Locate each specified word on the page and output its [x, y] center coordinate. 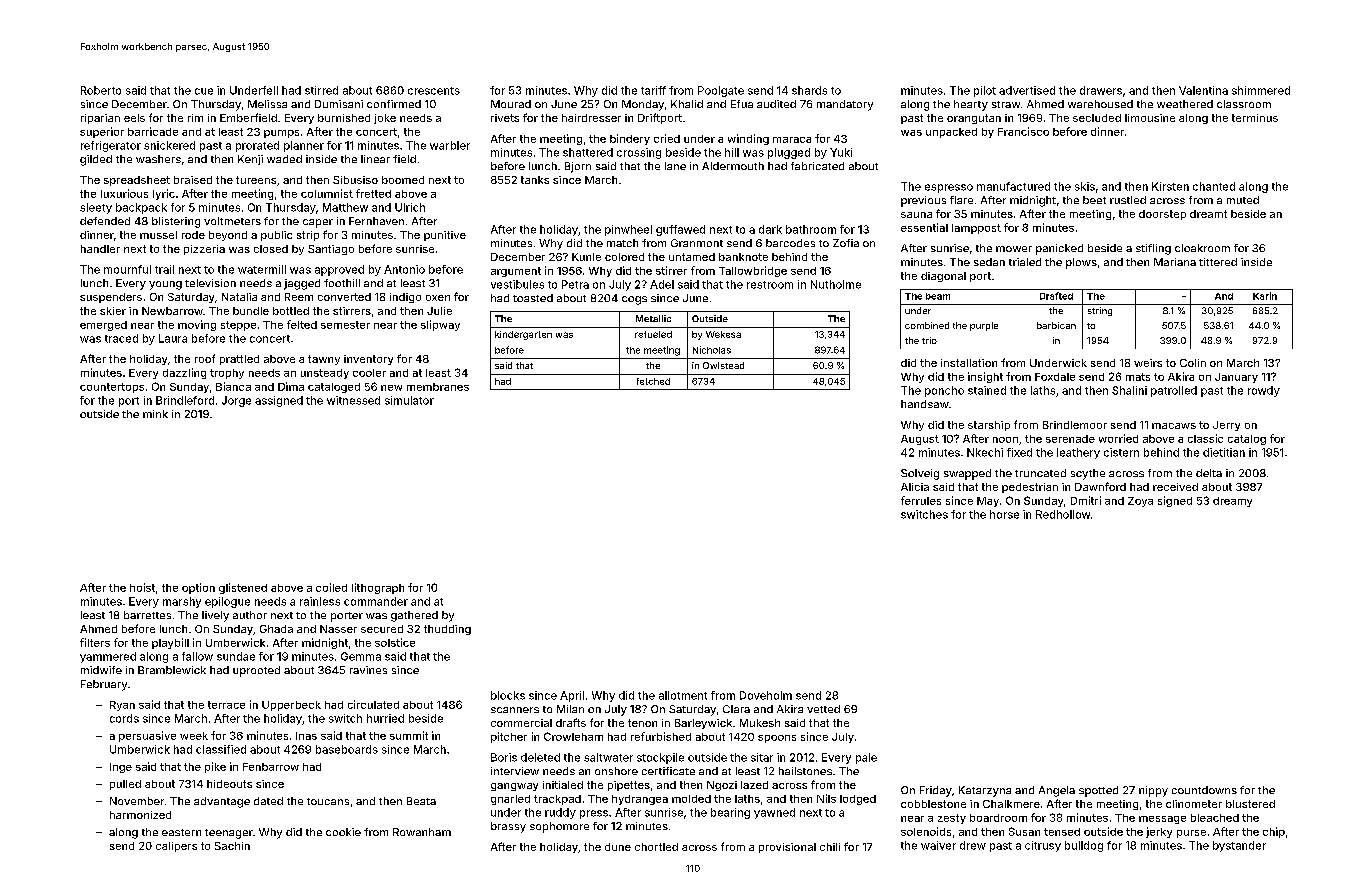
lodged [858, 800]
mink [155, 414]
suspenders [111, 298]
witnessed [353, 400]
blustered [1250, 804]
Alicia [915, 487]
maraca [792, 140]
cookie [343, 832]
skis [1085, 186]
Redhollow [1063, 514]
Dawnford [1100, 486]
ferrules [921, 500]
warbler [450, 145]
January [1236, 378]
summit [409, 735]
